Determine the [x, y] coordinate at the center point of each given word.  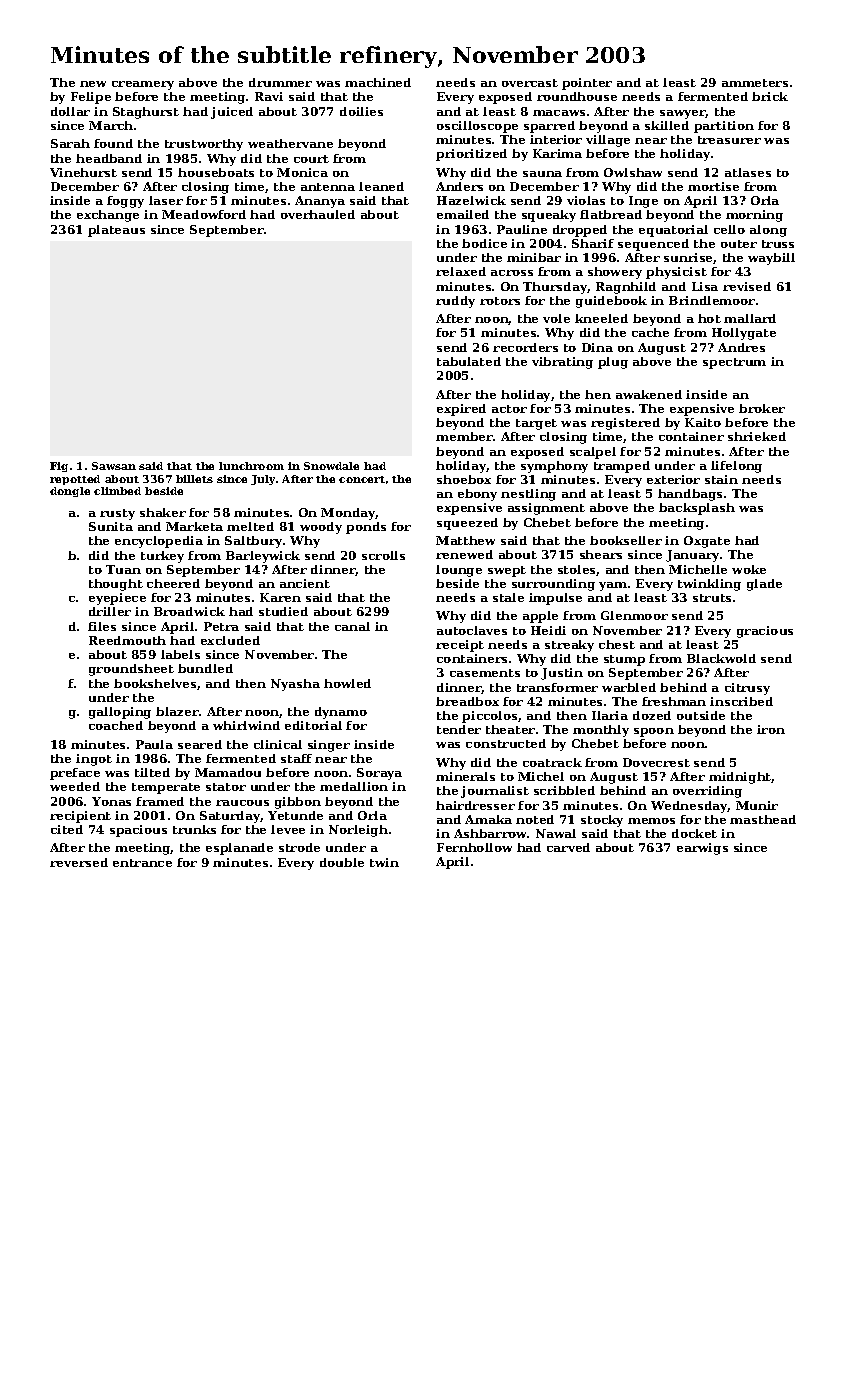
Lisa [705, 286]
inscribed [741, 701]
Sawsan [114, 466]
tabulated [469, 361]
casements [485, 673]
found [113, 143]
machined [378, 82]
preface [75, 774]
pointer [587, 84]
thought [116, 585]
